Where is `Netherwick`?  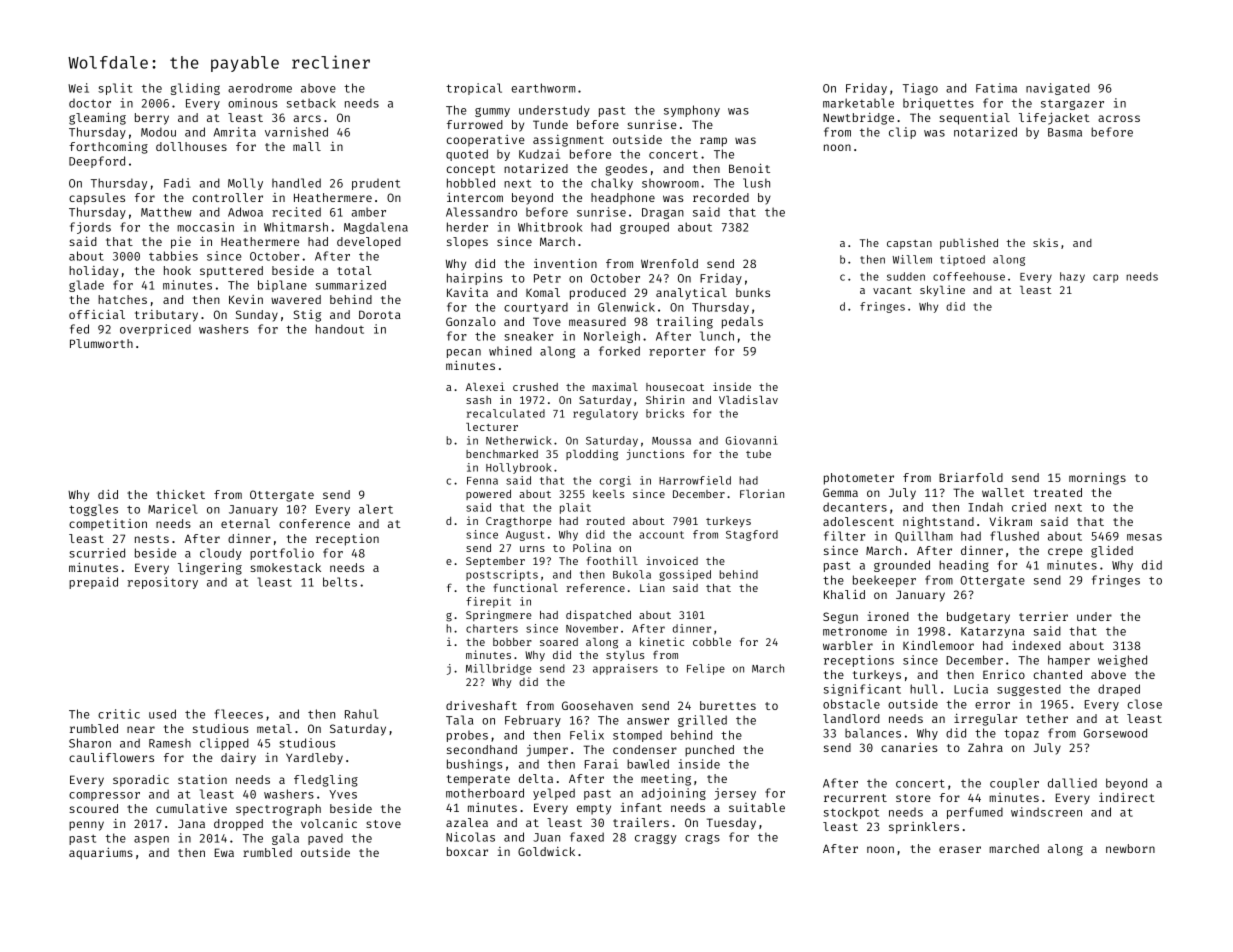 Netherwick is located at coordinates (519, 440).
